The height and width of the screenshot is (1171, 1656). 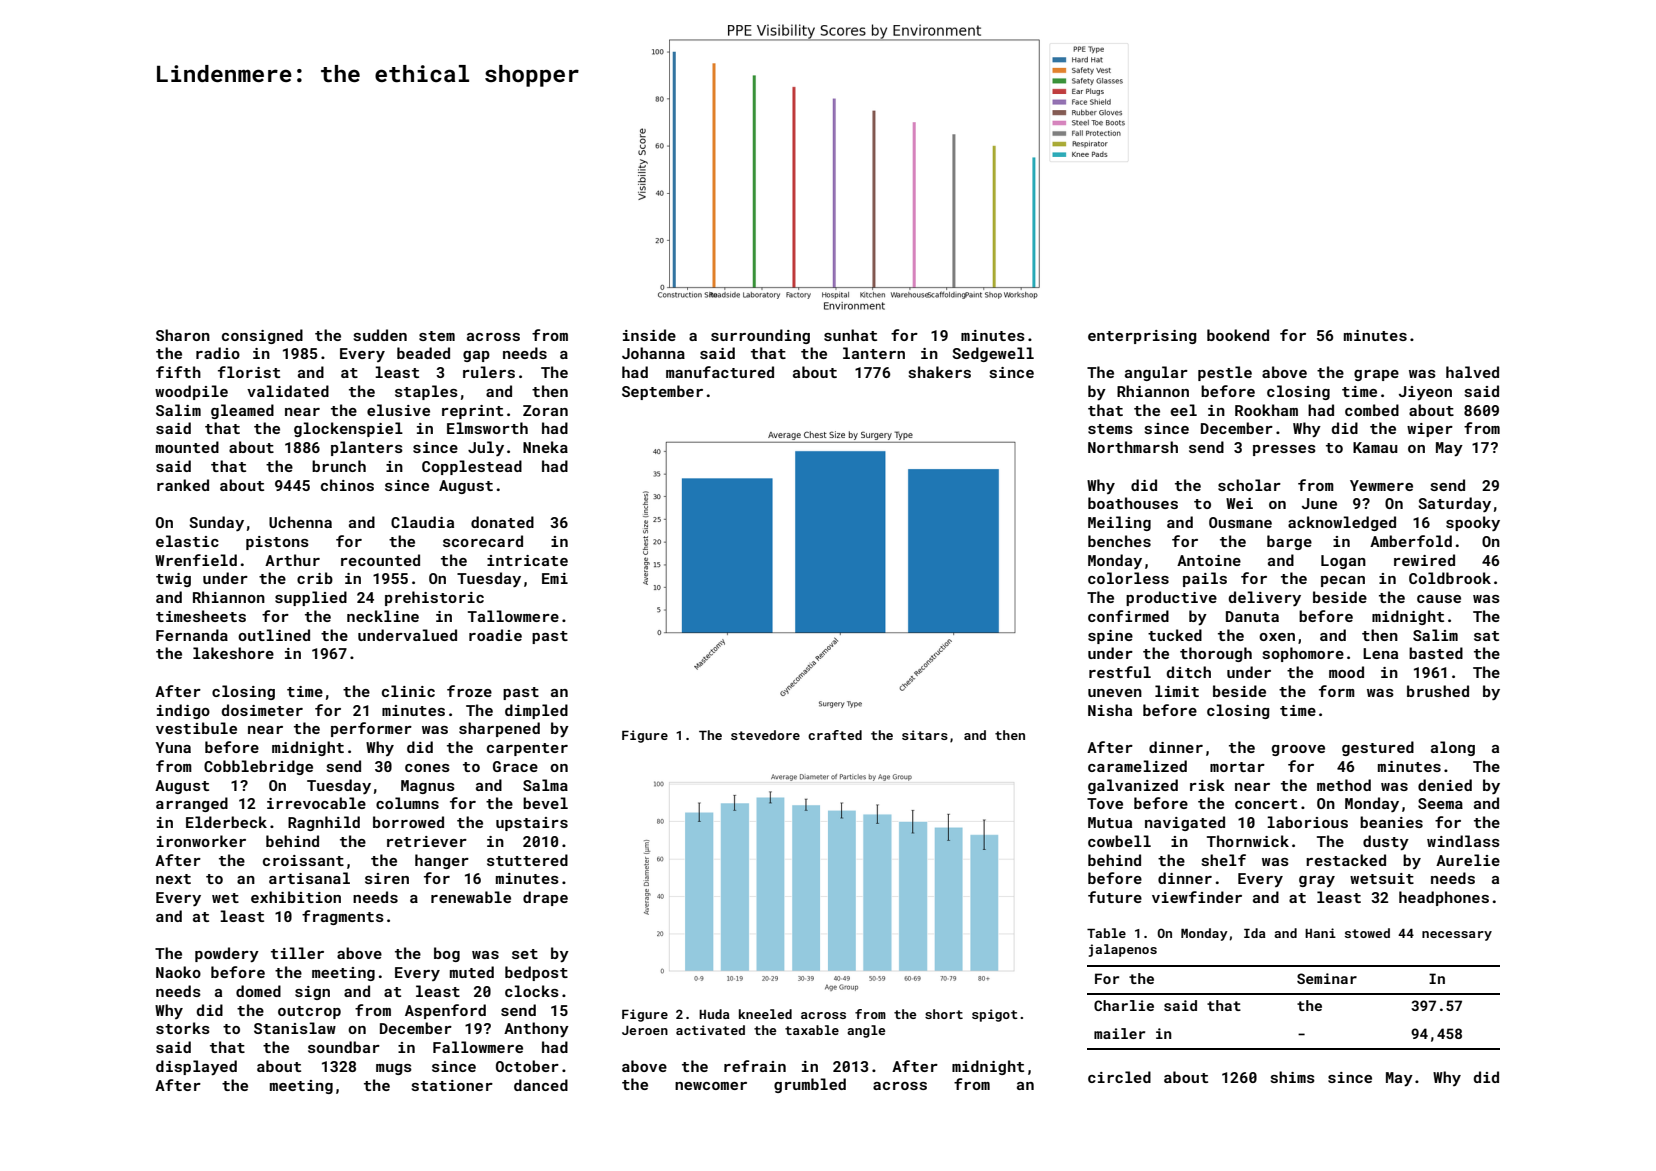 What do you see at coordinates (196, 1067) in the screenshot?
I see `displayed` at bounding box center [196, 1067].
